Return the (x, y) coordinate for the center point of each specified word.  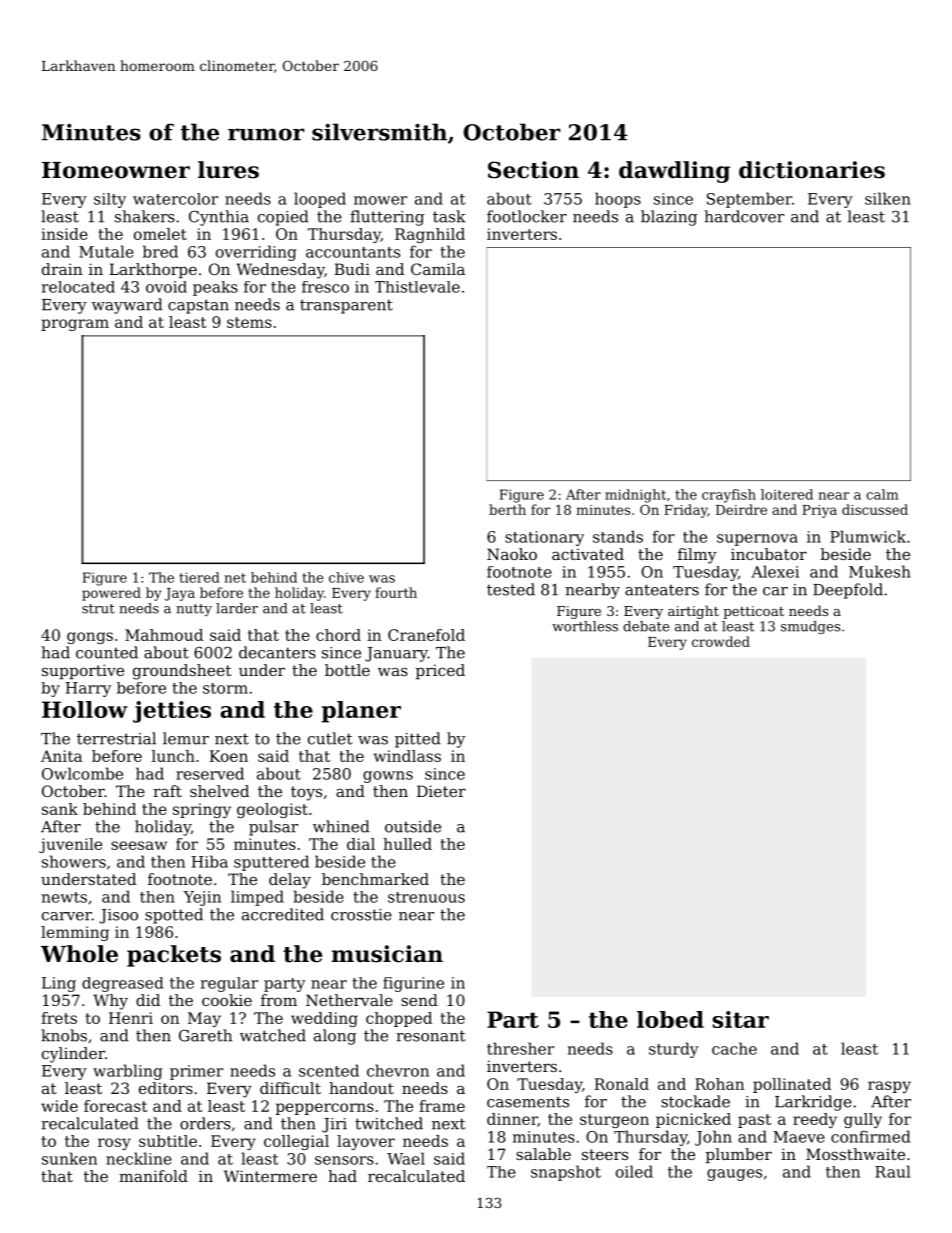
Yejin (202, 898)
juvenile (70, 845)
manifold (153, 1176)
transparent (346, 306)
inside (64, 234)
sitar (740, 1019)
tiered (199, 577)
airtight (693, 612)
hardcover (744, 216)
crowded (721, 641)
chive (346, 577)
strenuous (426, 897)
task (449, 216)
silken (888, 198)
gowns (388, 777)
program (75, 325)
